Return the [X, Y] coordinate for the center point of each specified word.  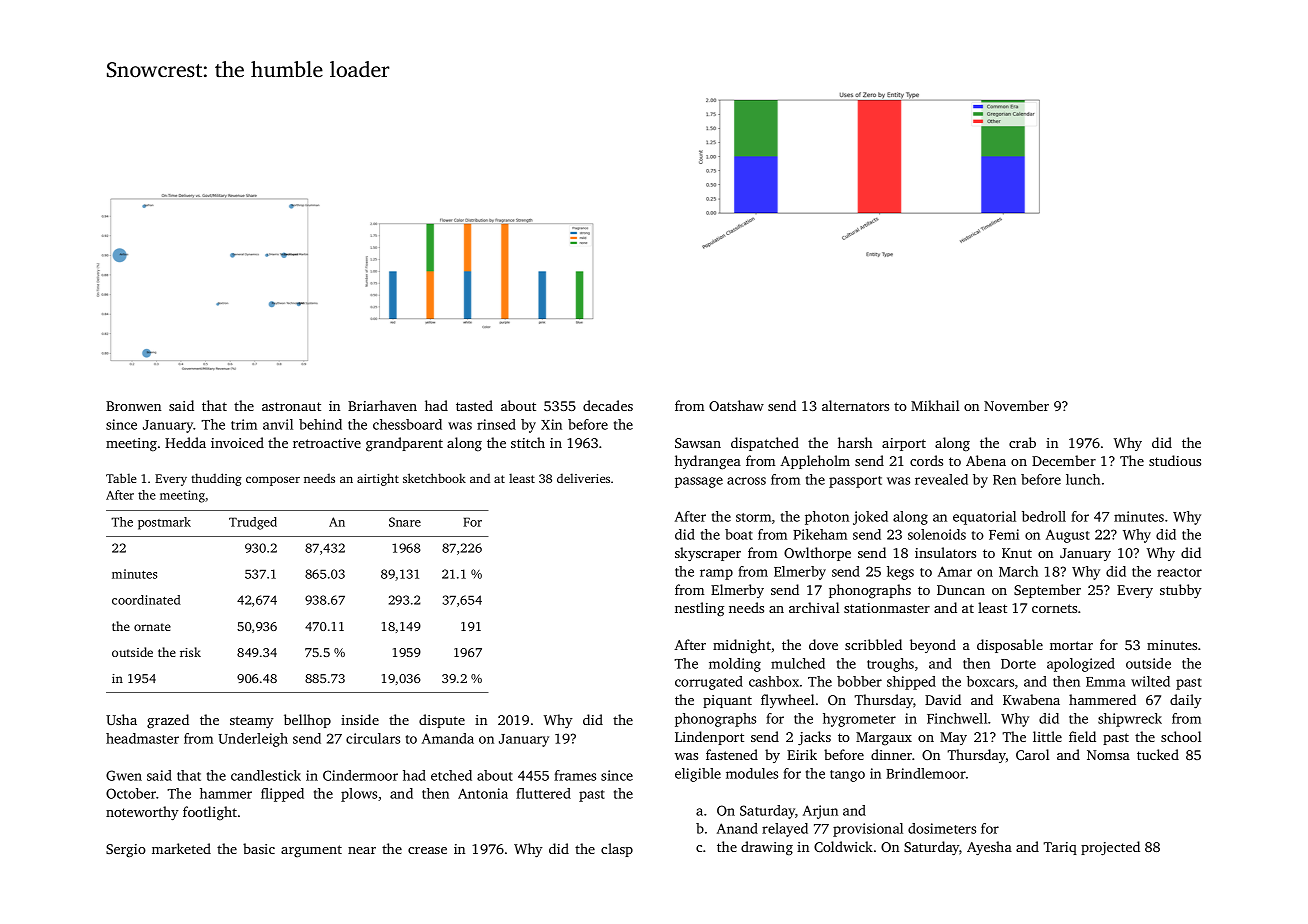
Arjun [820, 812]
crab [1022, 442]
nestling [699, 609]
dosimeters [942, 828]
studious [1175, 460]
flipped [282, 795]
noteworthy [142, 813]
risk [190, 652]
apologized [1081, 665]
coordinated [146, 600]
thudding [216, 479]
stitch [528, 442]
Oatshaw [736, 405]
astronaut [291, 406]
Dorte [1018, 664]
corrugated [709, 683]
